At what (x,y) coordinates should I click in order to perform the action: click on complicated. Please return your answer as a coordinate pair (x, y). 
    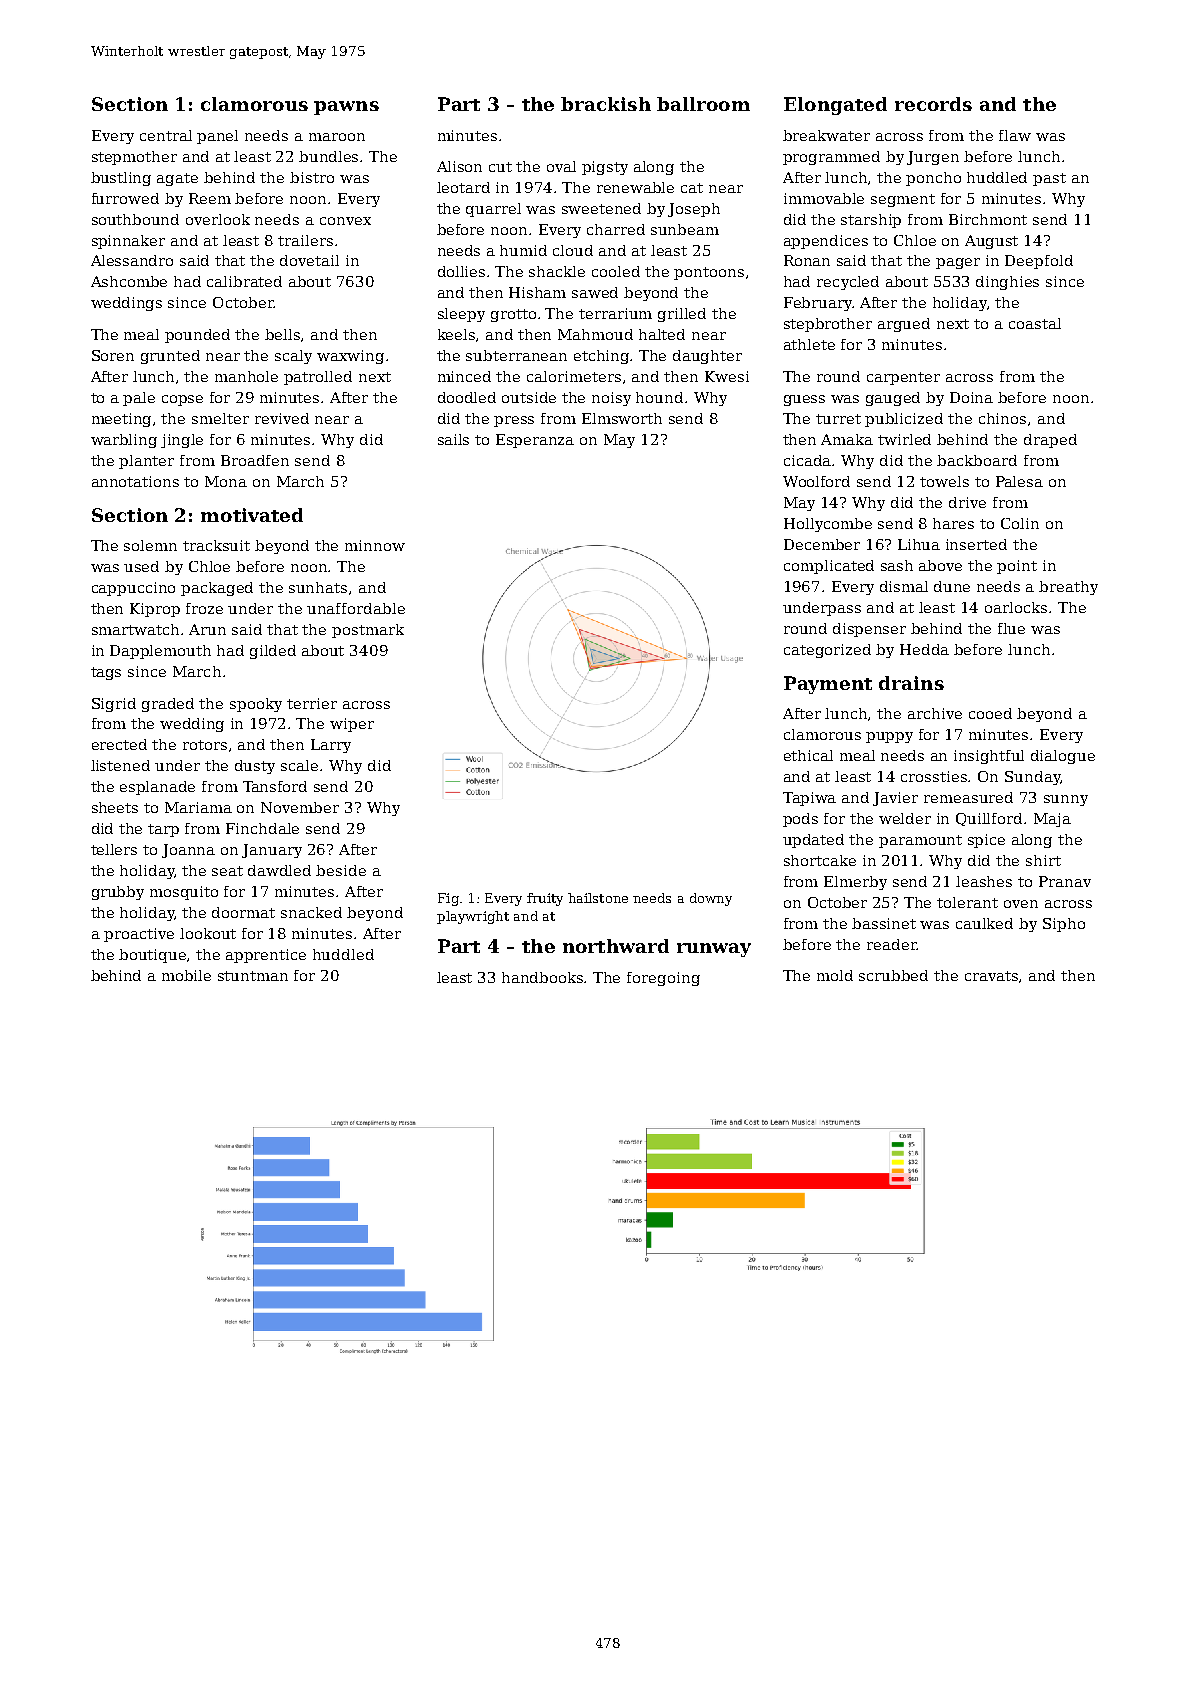
    Looking at the image, I should click on (829, 567).
